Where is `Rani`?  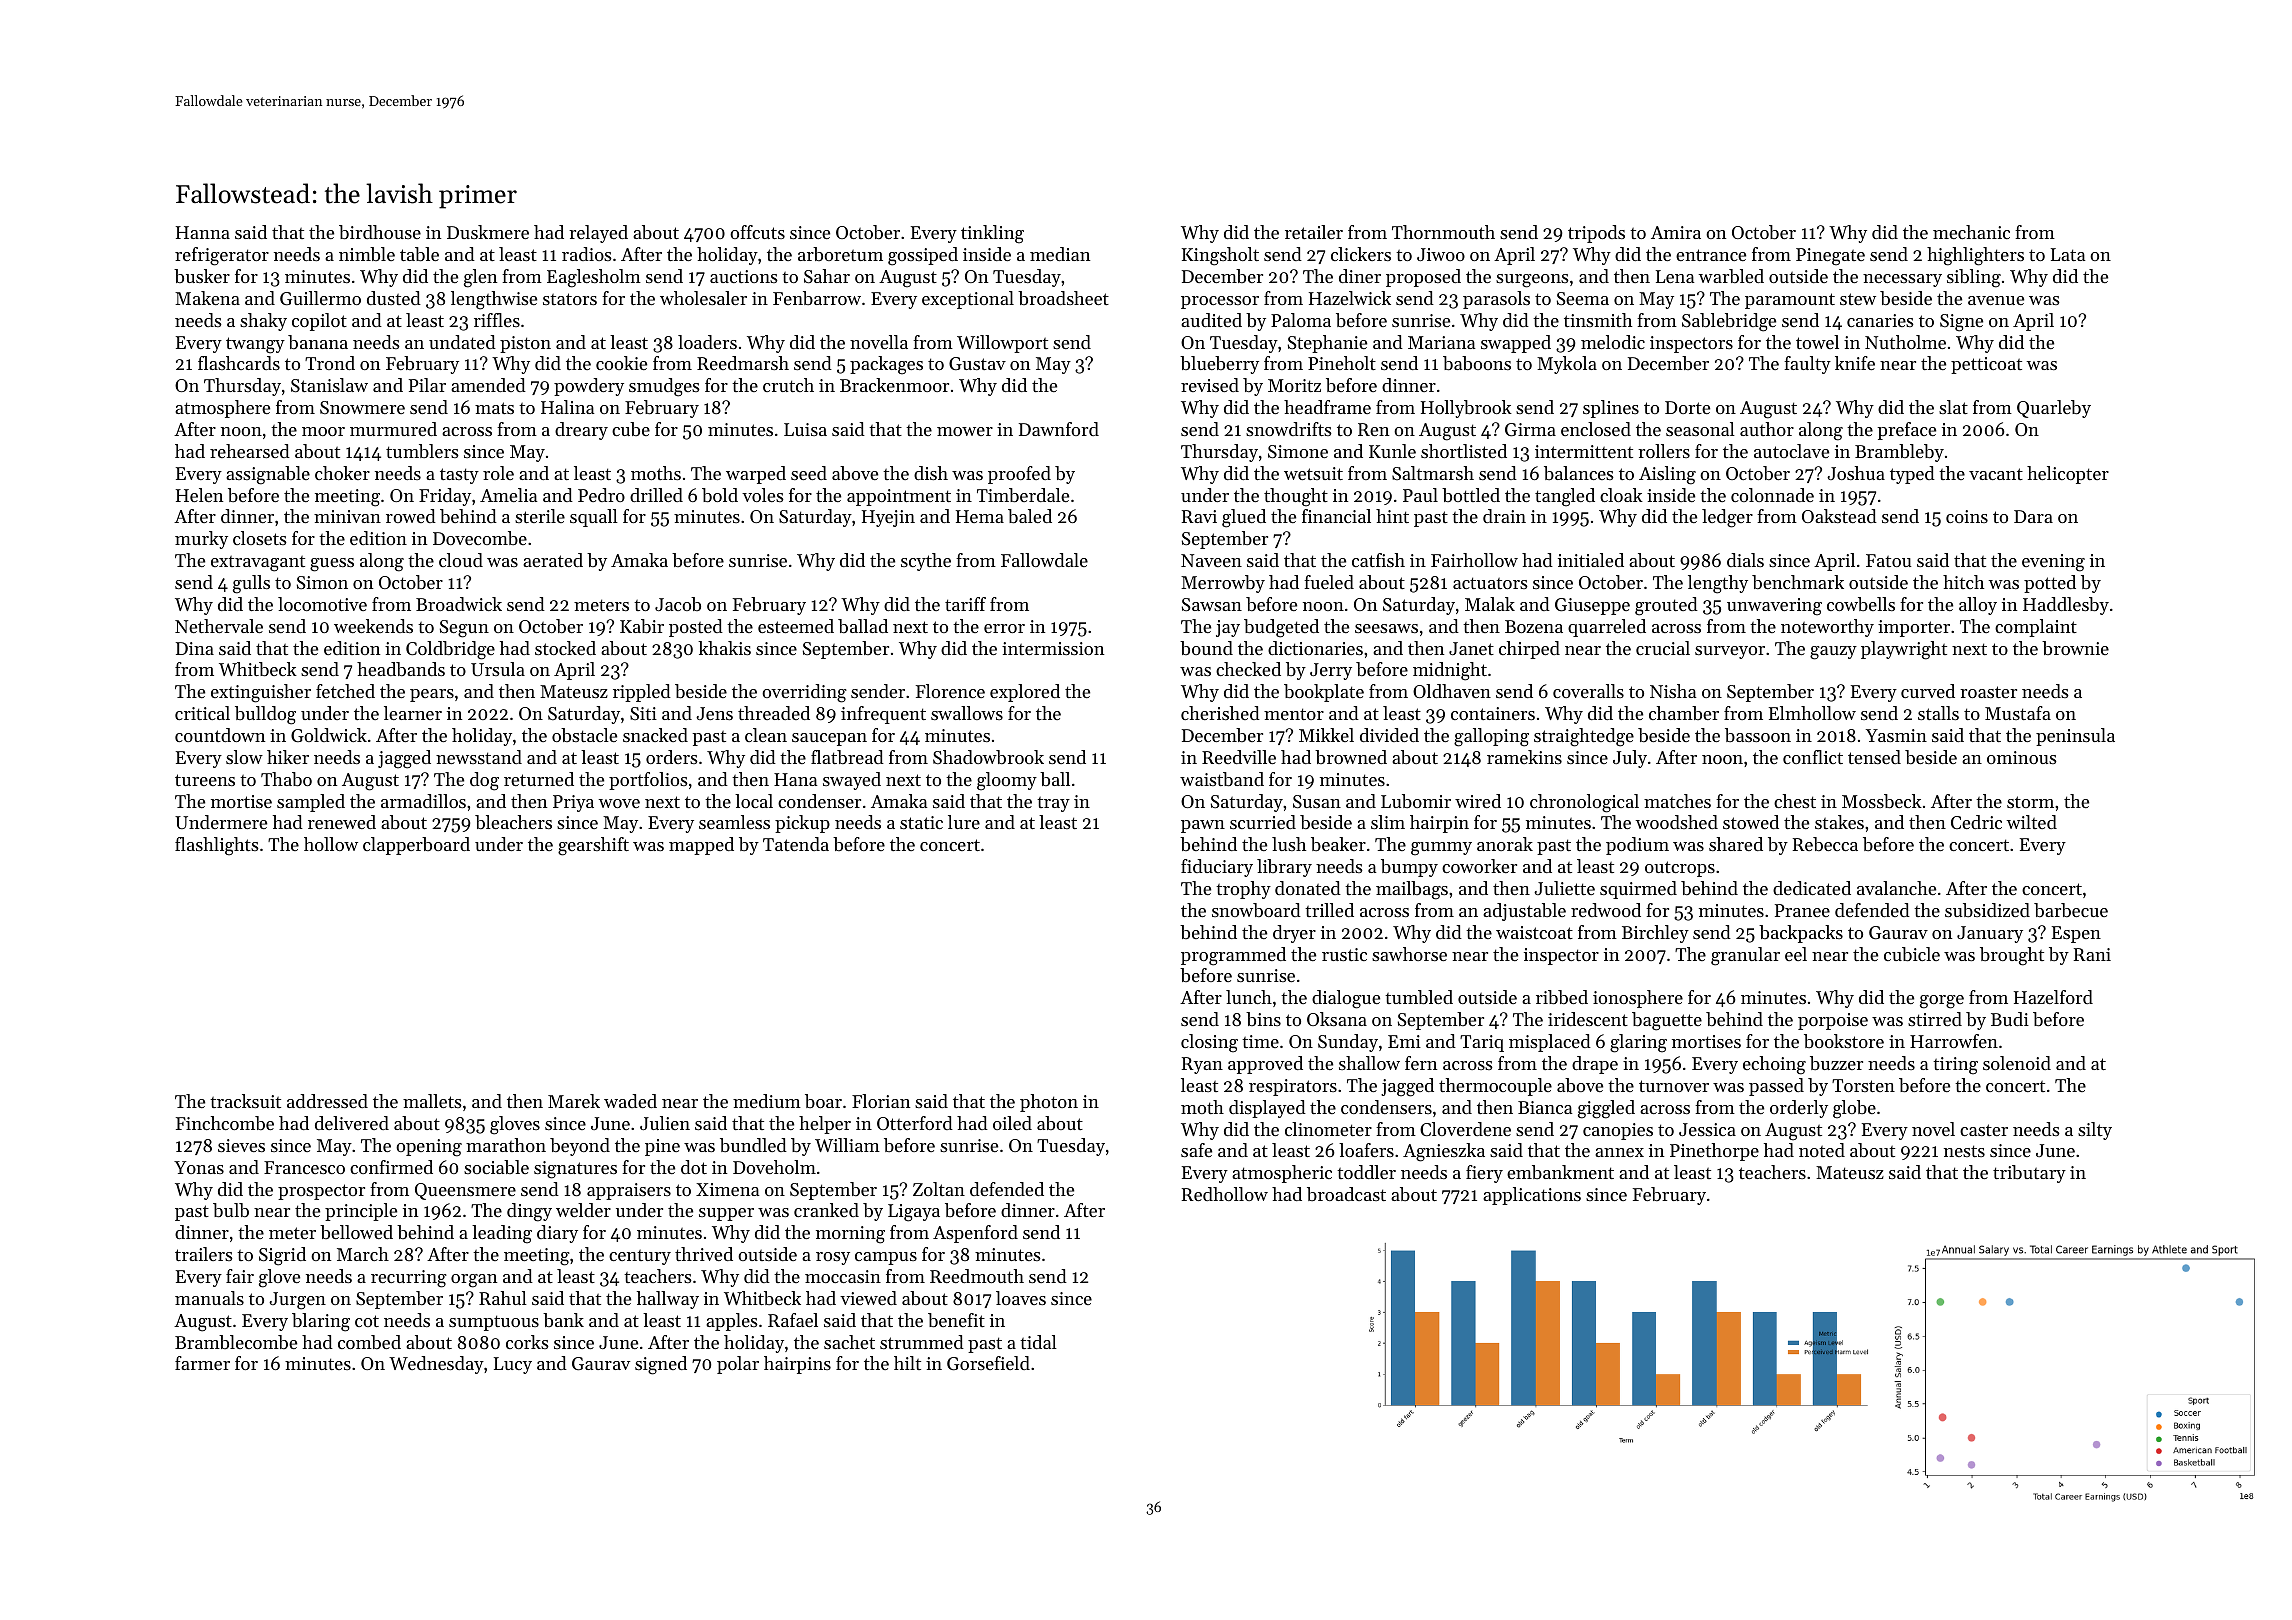
Rani is located at coordinates (2092, 954).
